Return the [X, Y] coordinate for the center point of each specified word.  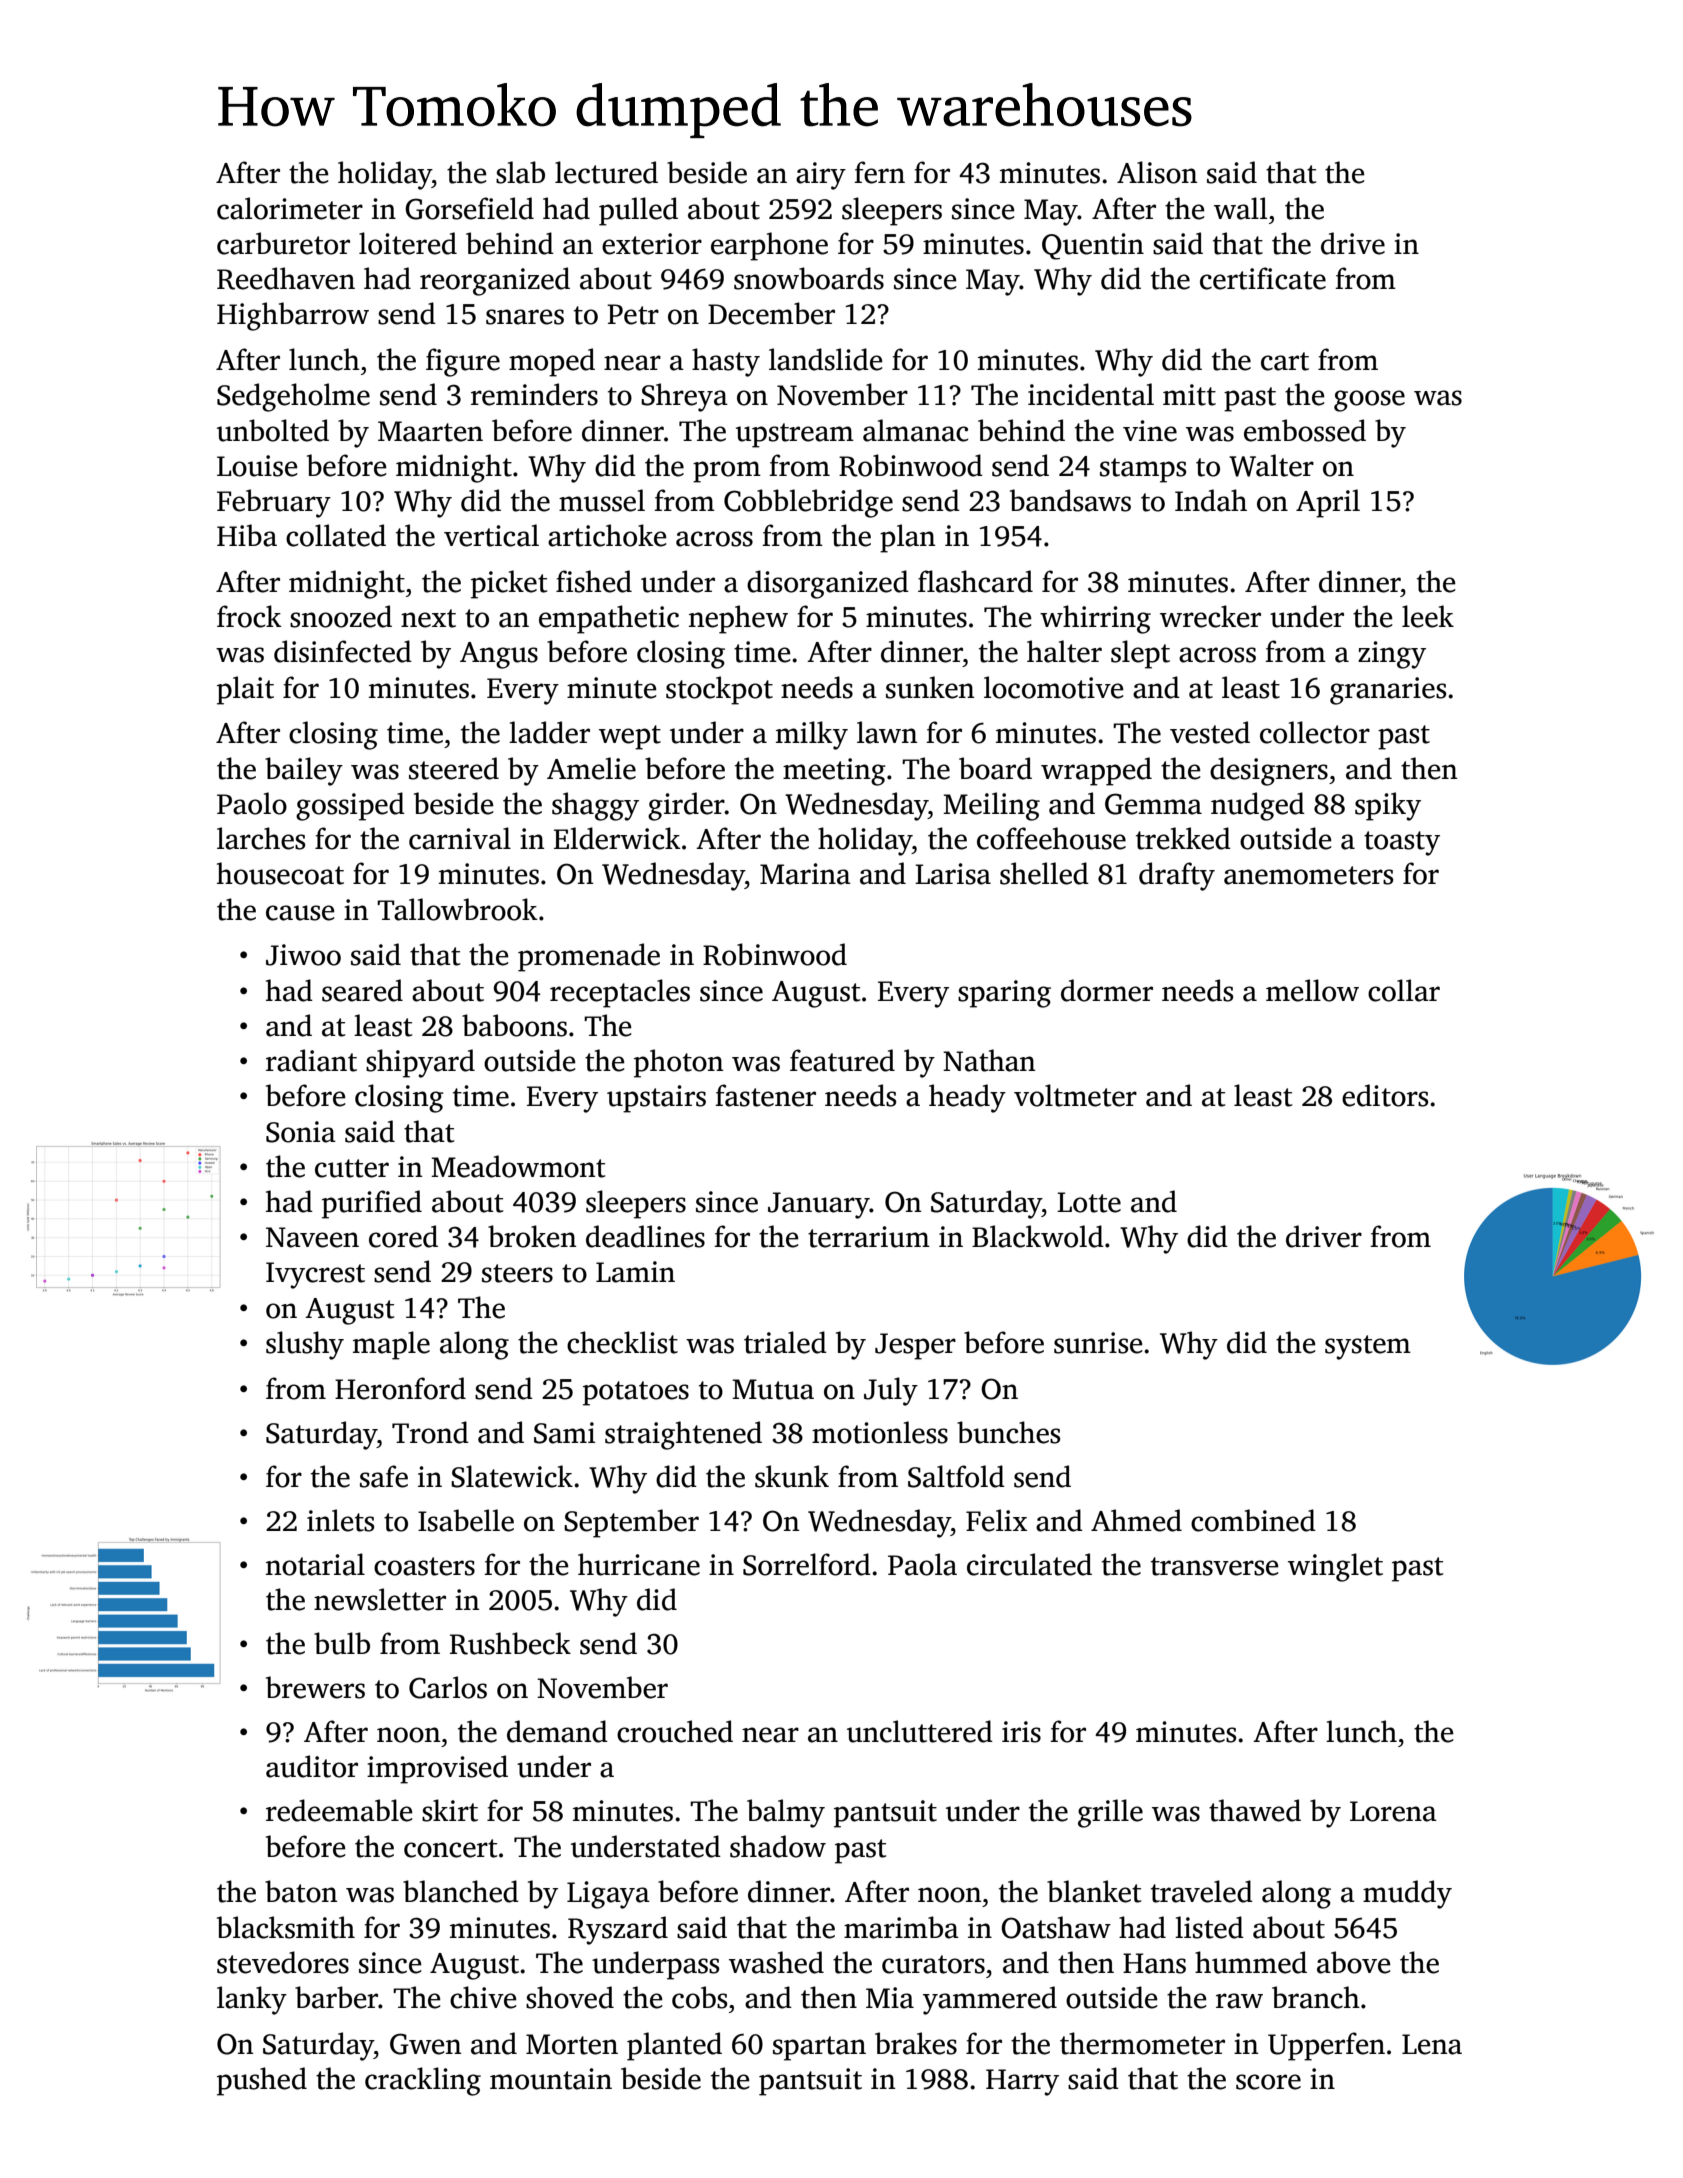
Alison [1157, 172]
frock [249, 616]
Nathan [989, 1060]
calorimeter [290, 208]
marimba [901, 1927]
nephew [738, 619]
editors [1385, 1095]
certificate [1263, 278]
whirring [1095, 619]
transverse [1215, 1566]
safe [384, 1476]
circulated [1029, 1564]
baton [301, 1891]
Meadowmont [518, 1166]
